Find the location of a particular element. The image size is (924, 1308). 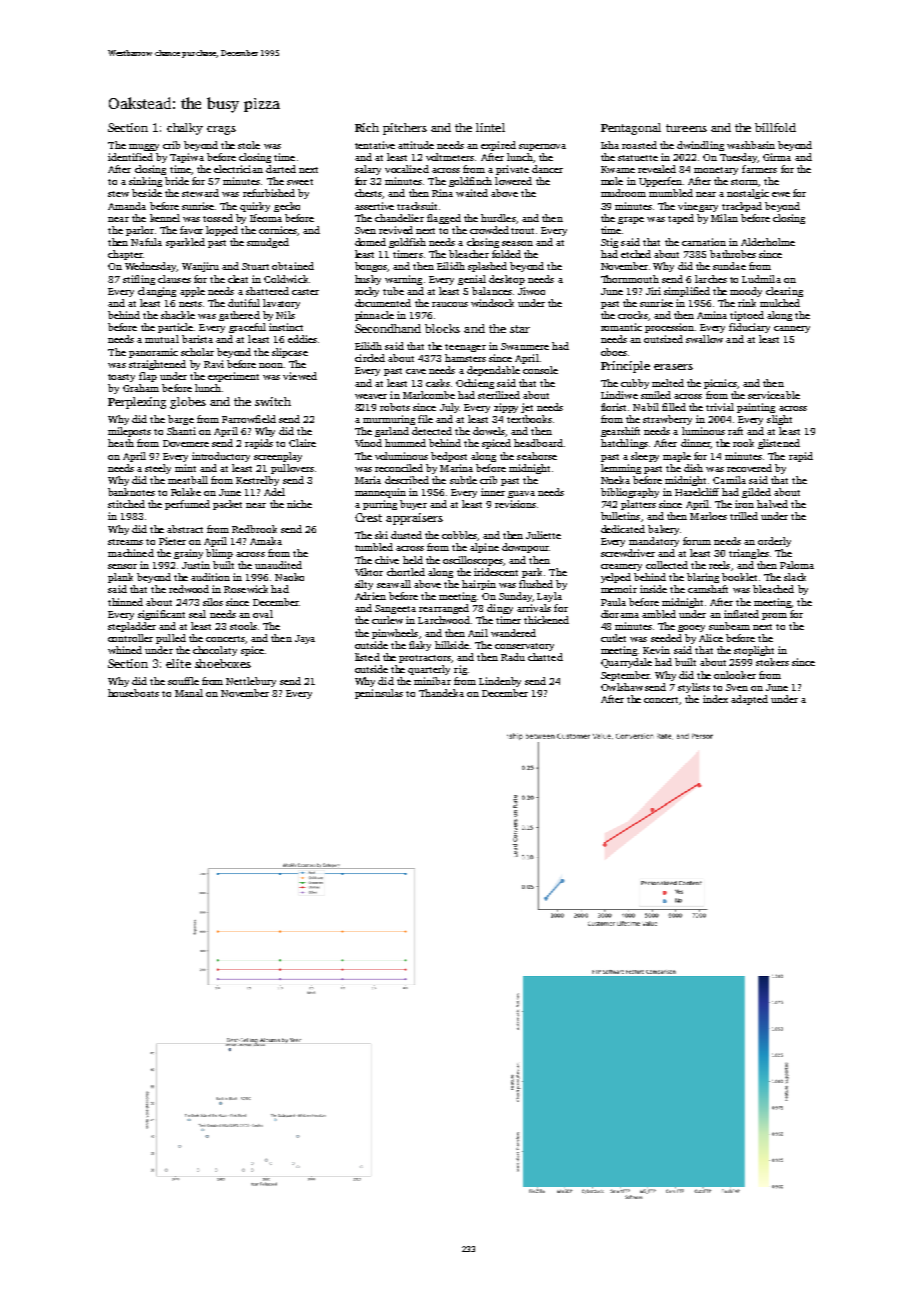

Folake is located at coordinates (186, 492).
